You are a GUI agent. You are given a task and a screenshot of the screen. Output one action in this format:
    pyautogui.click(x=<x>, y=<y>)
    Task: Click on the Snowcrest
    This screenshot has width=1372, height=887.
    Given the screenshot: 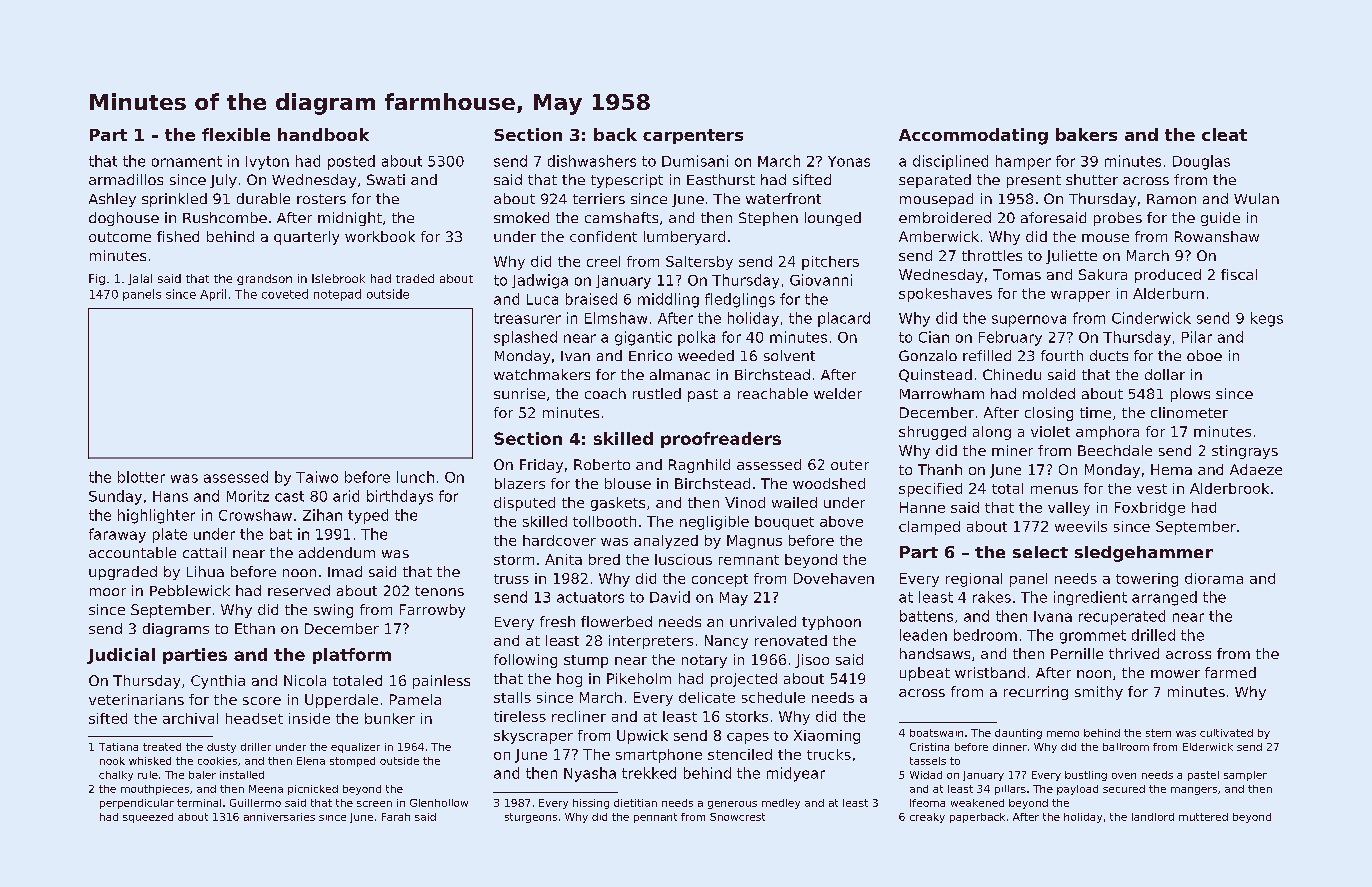 What is the action you would take?
    pyautogui.click(x=737, y=817)
